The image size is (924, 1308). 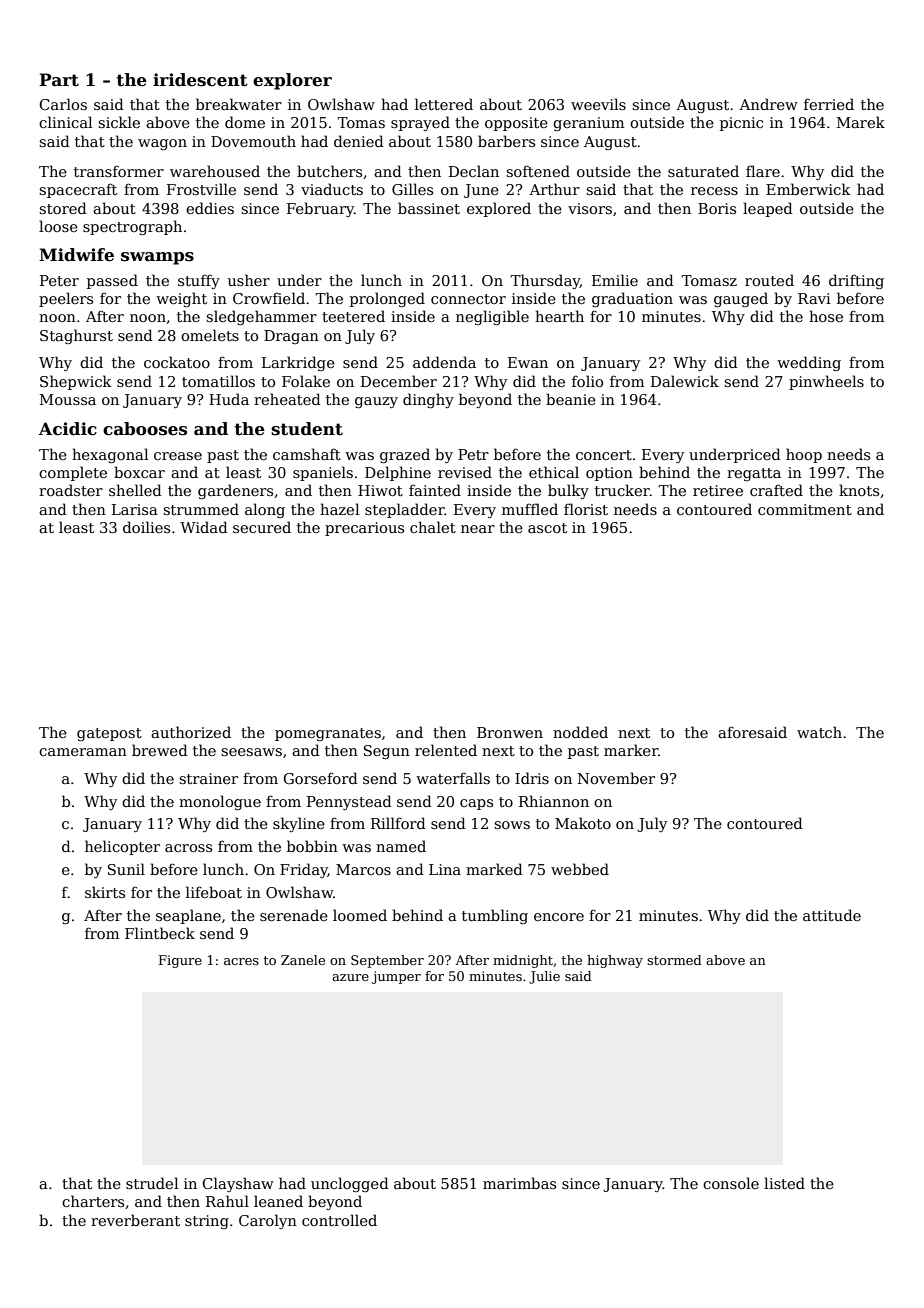 What do you see at coordinates (768, 209) in the screenshot?
I see `leaped` at bounding box center [768, 209].
